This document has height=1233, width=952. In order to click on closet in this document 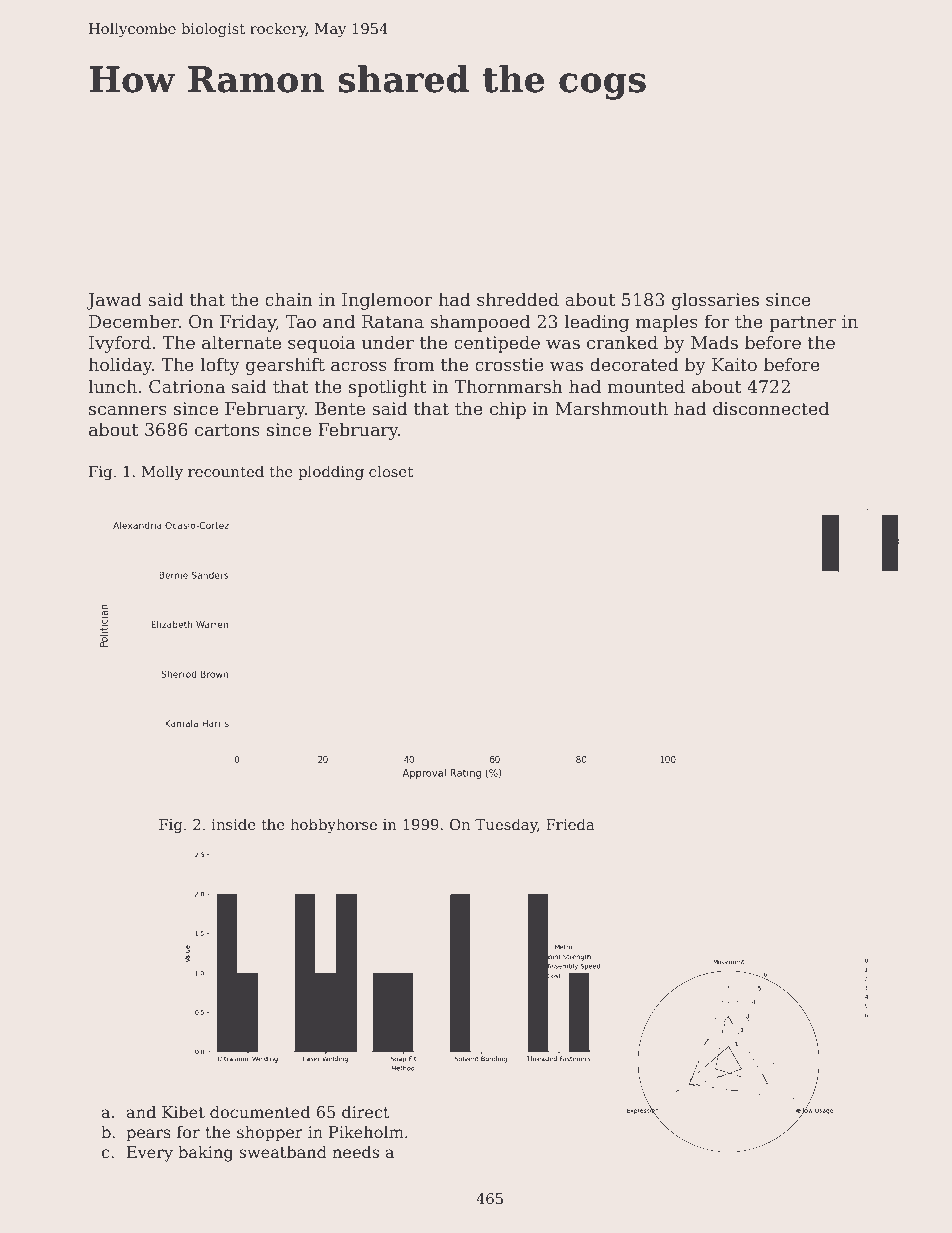, I will do `click(391, 471)`.
